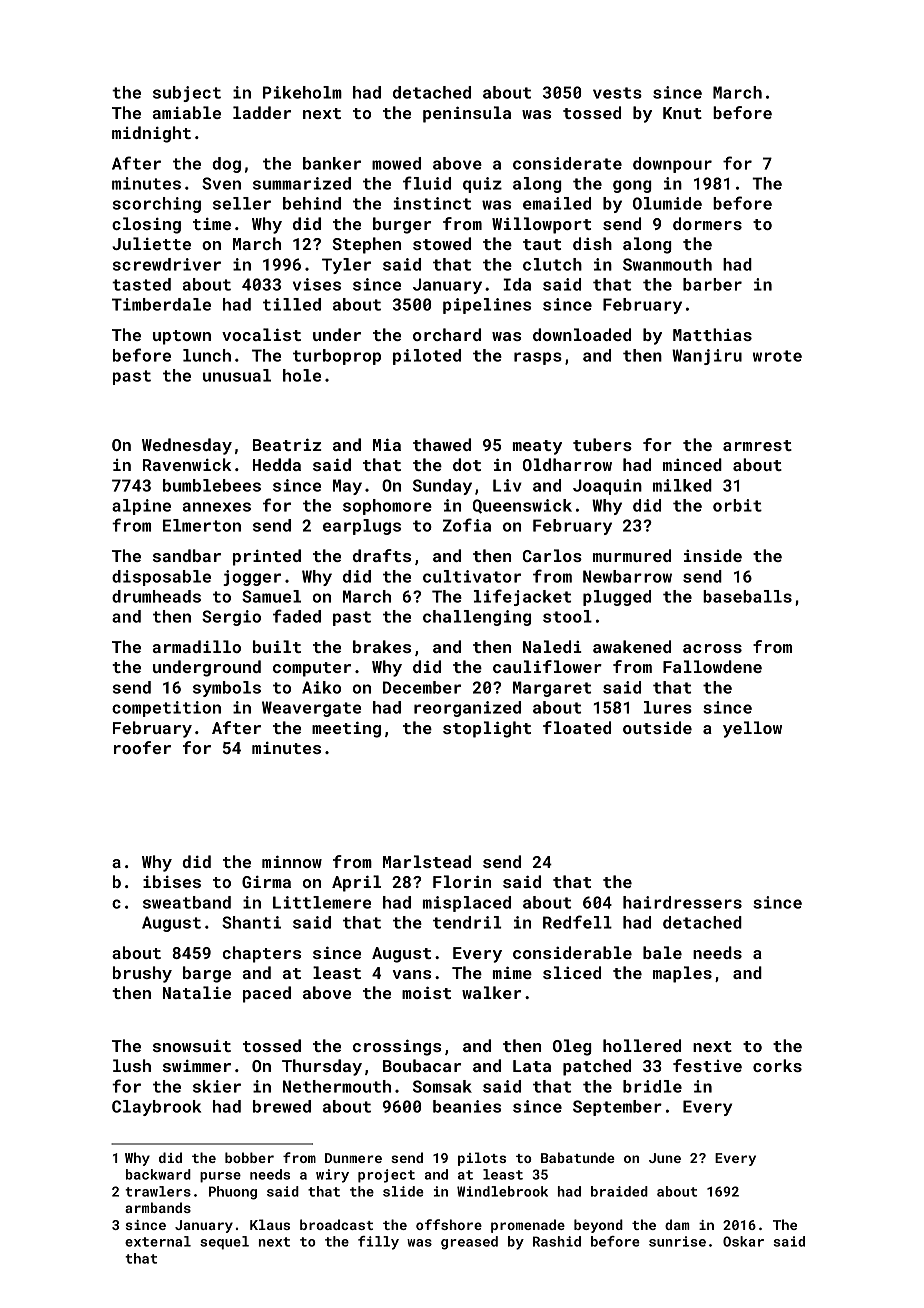  What do you see at coordinates (277, 464) in the screenshot?
I see `Hedda` at bounding box center [277, 464].
